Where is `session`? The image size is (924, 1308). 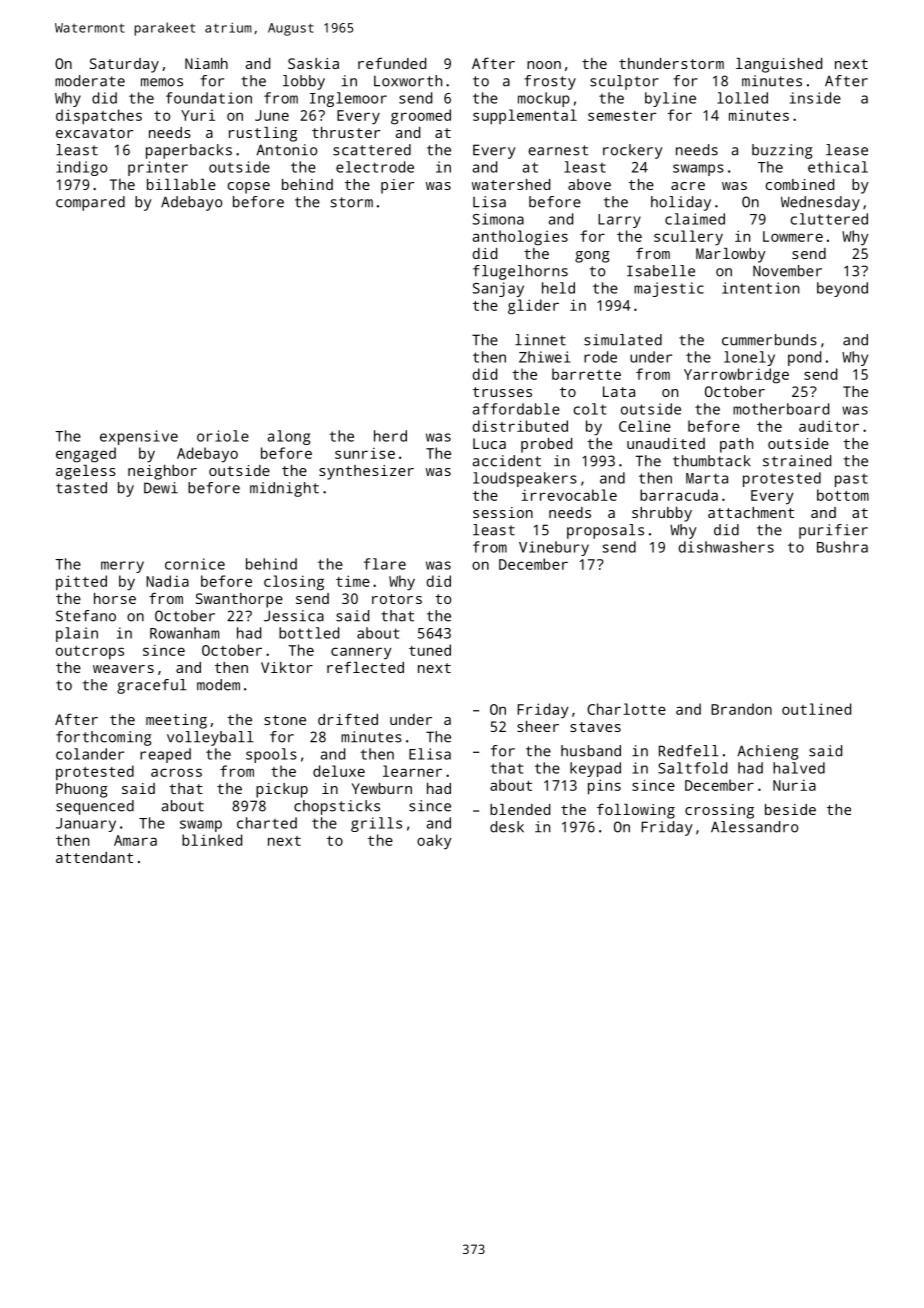
session is located at coordinates (503, 512).
